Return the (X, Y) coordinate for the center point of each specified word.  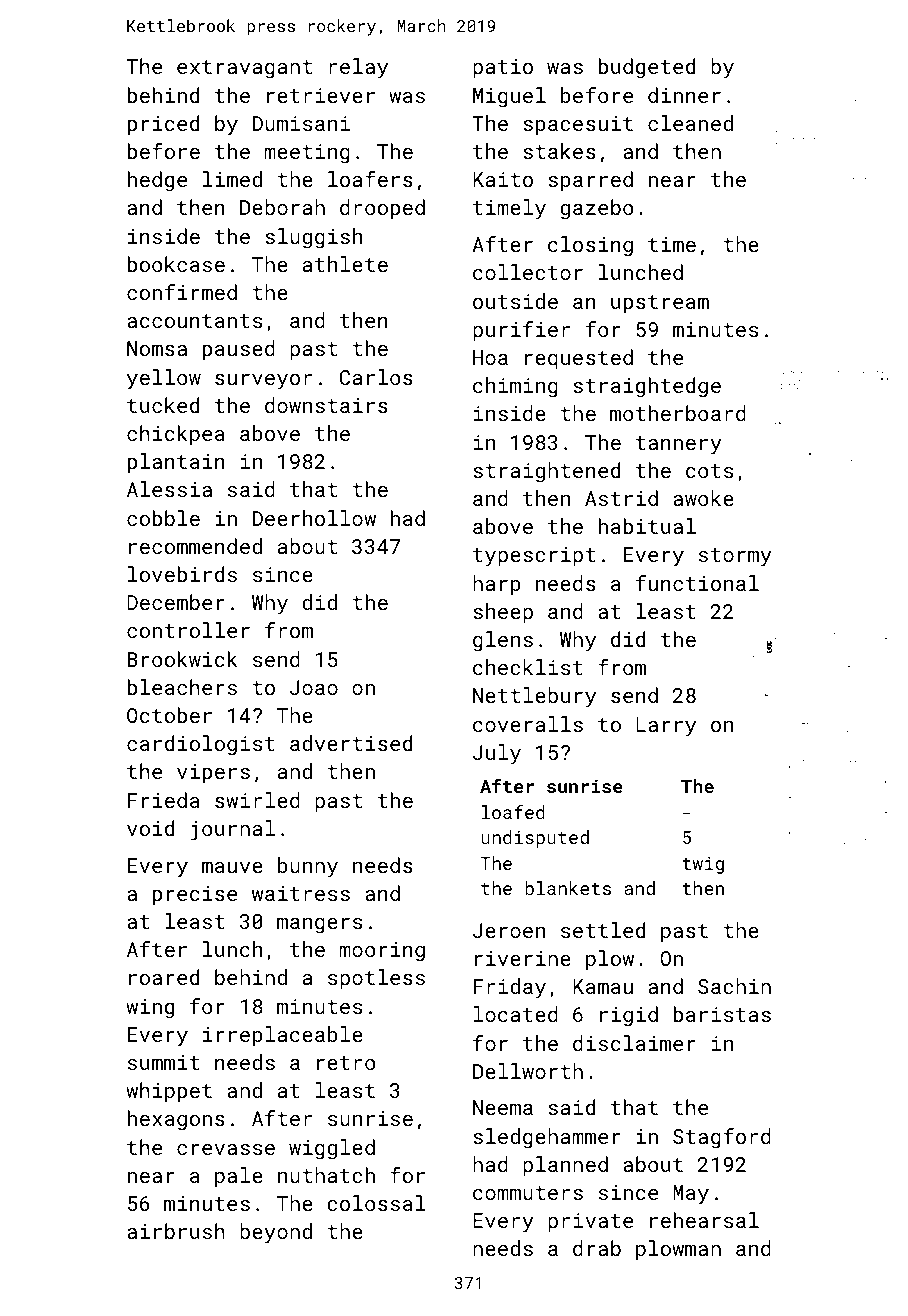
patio (503, 68)
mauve (232, 867)
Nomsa (157, 348)
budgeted (647, 68)
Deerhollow (314, 518)
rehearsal (704, 1220)
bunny (308, 867)
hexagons (176, 1120)
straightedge (647, 387)
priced (163, 125)
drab (597, 1248)
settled (603, 930)
